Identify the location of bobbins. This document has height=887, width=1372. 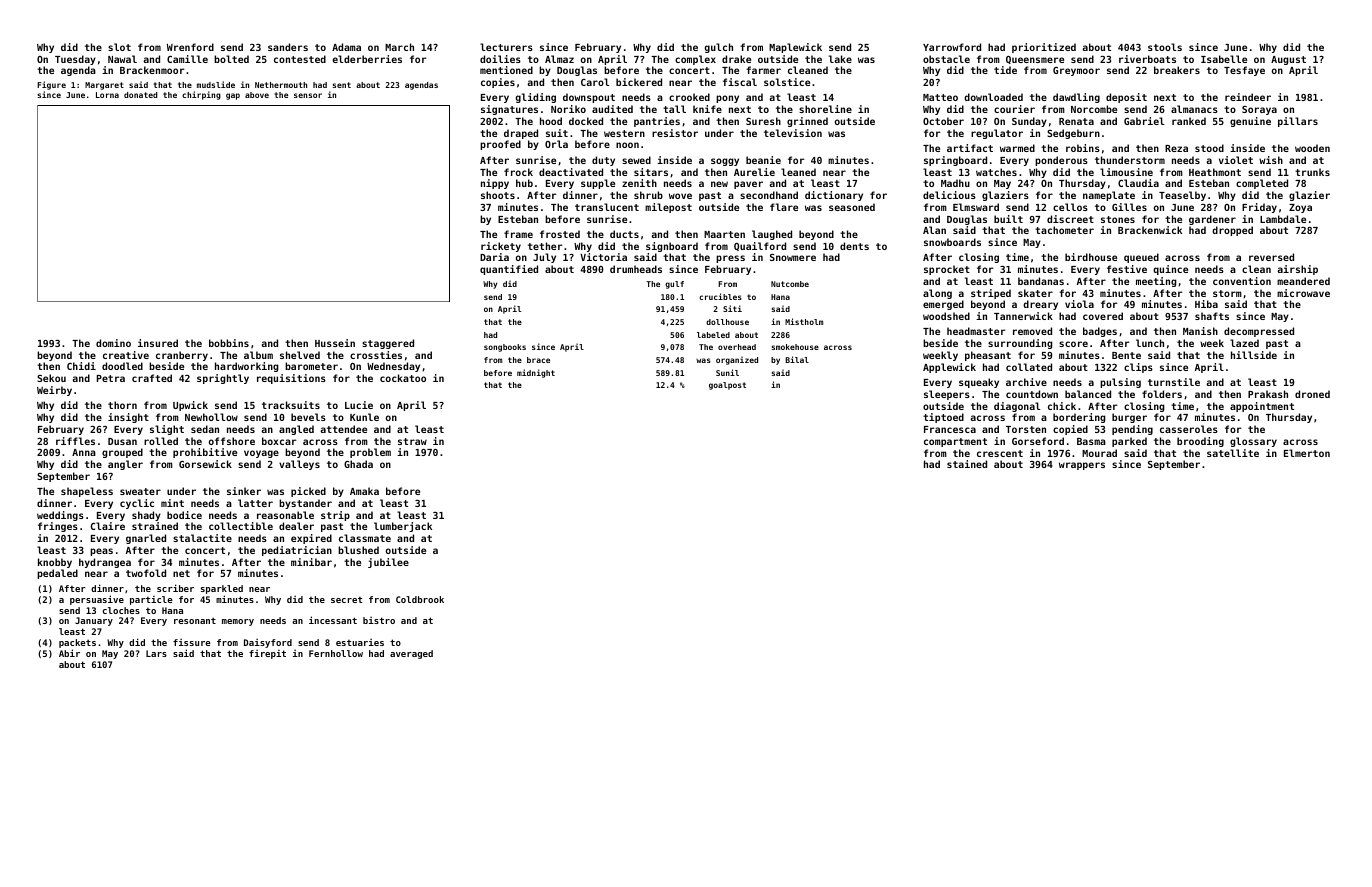
(229, 343).
